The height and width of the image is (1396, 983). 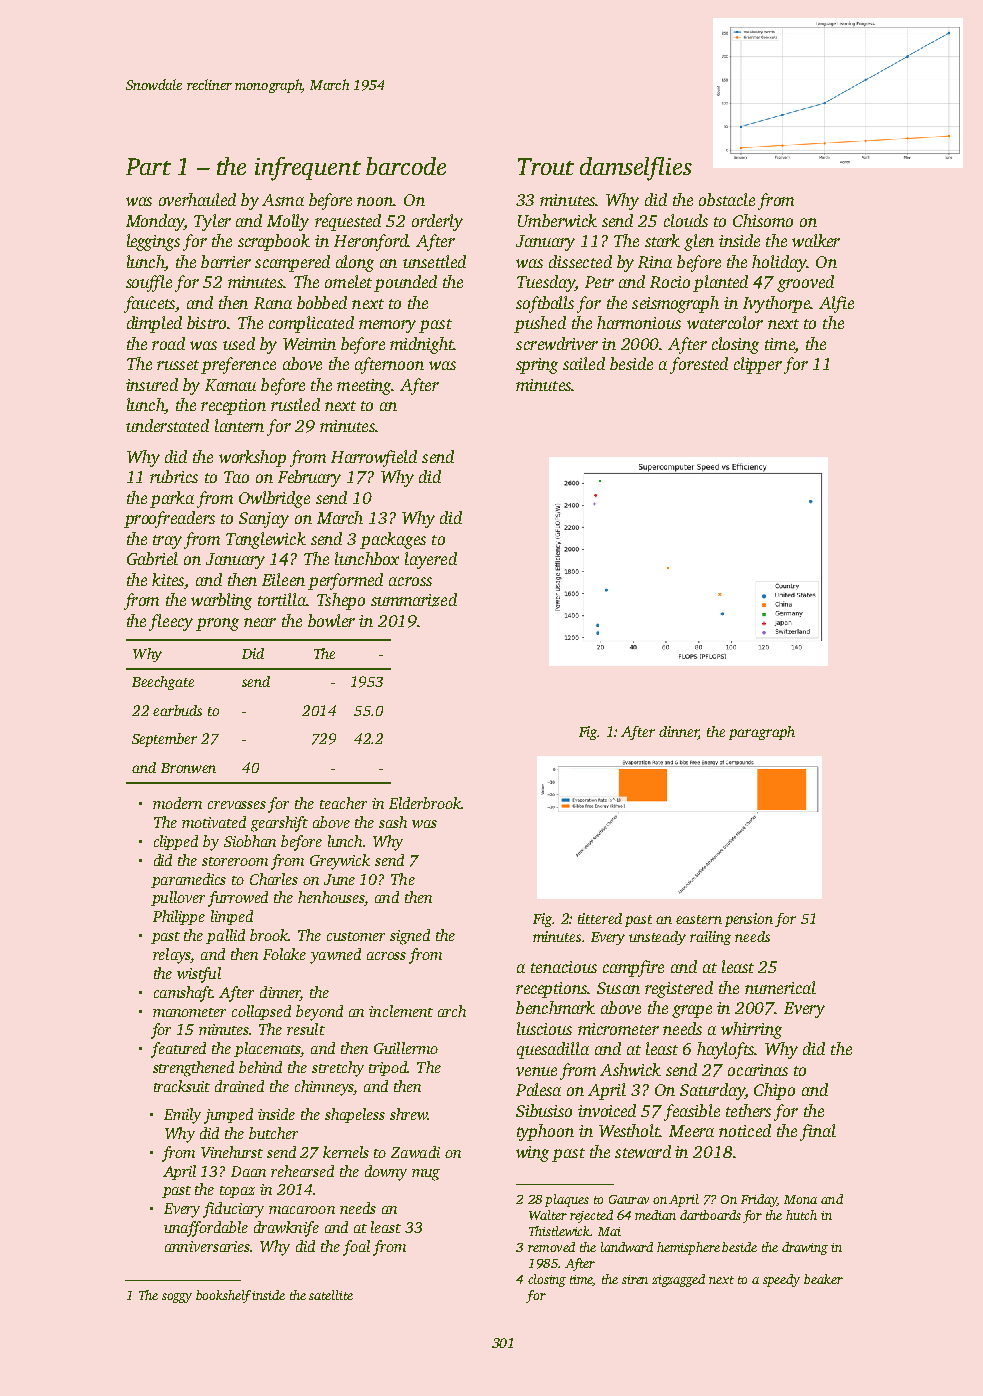 I want to click on sash, so click(x=393, y=822).
